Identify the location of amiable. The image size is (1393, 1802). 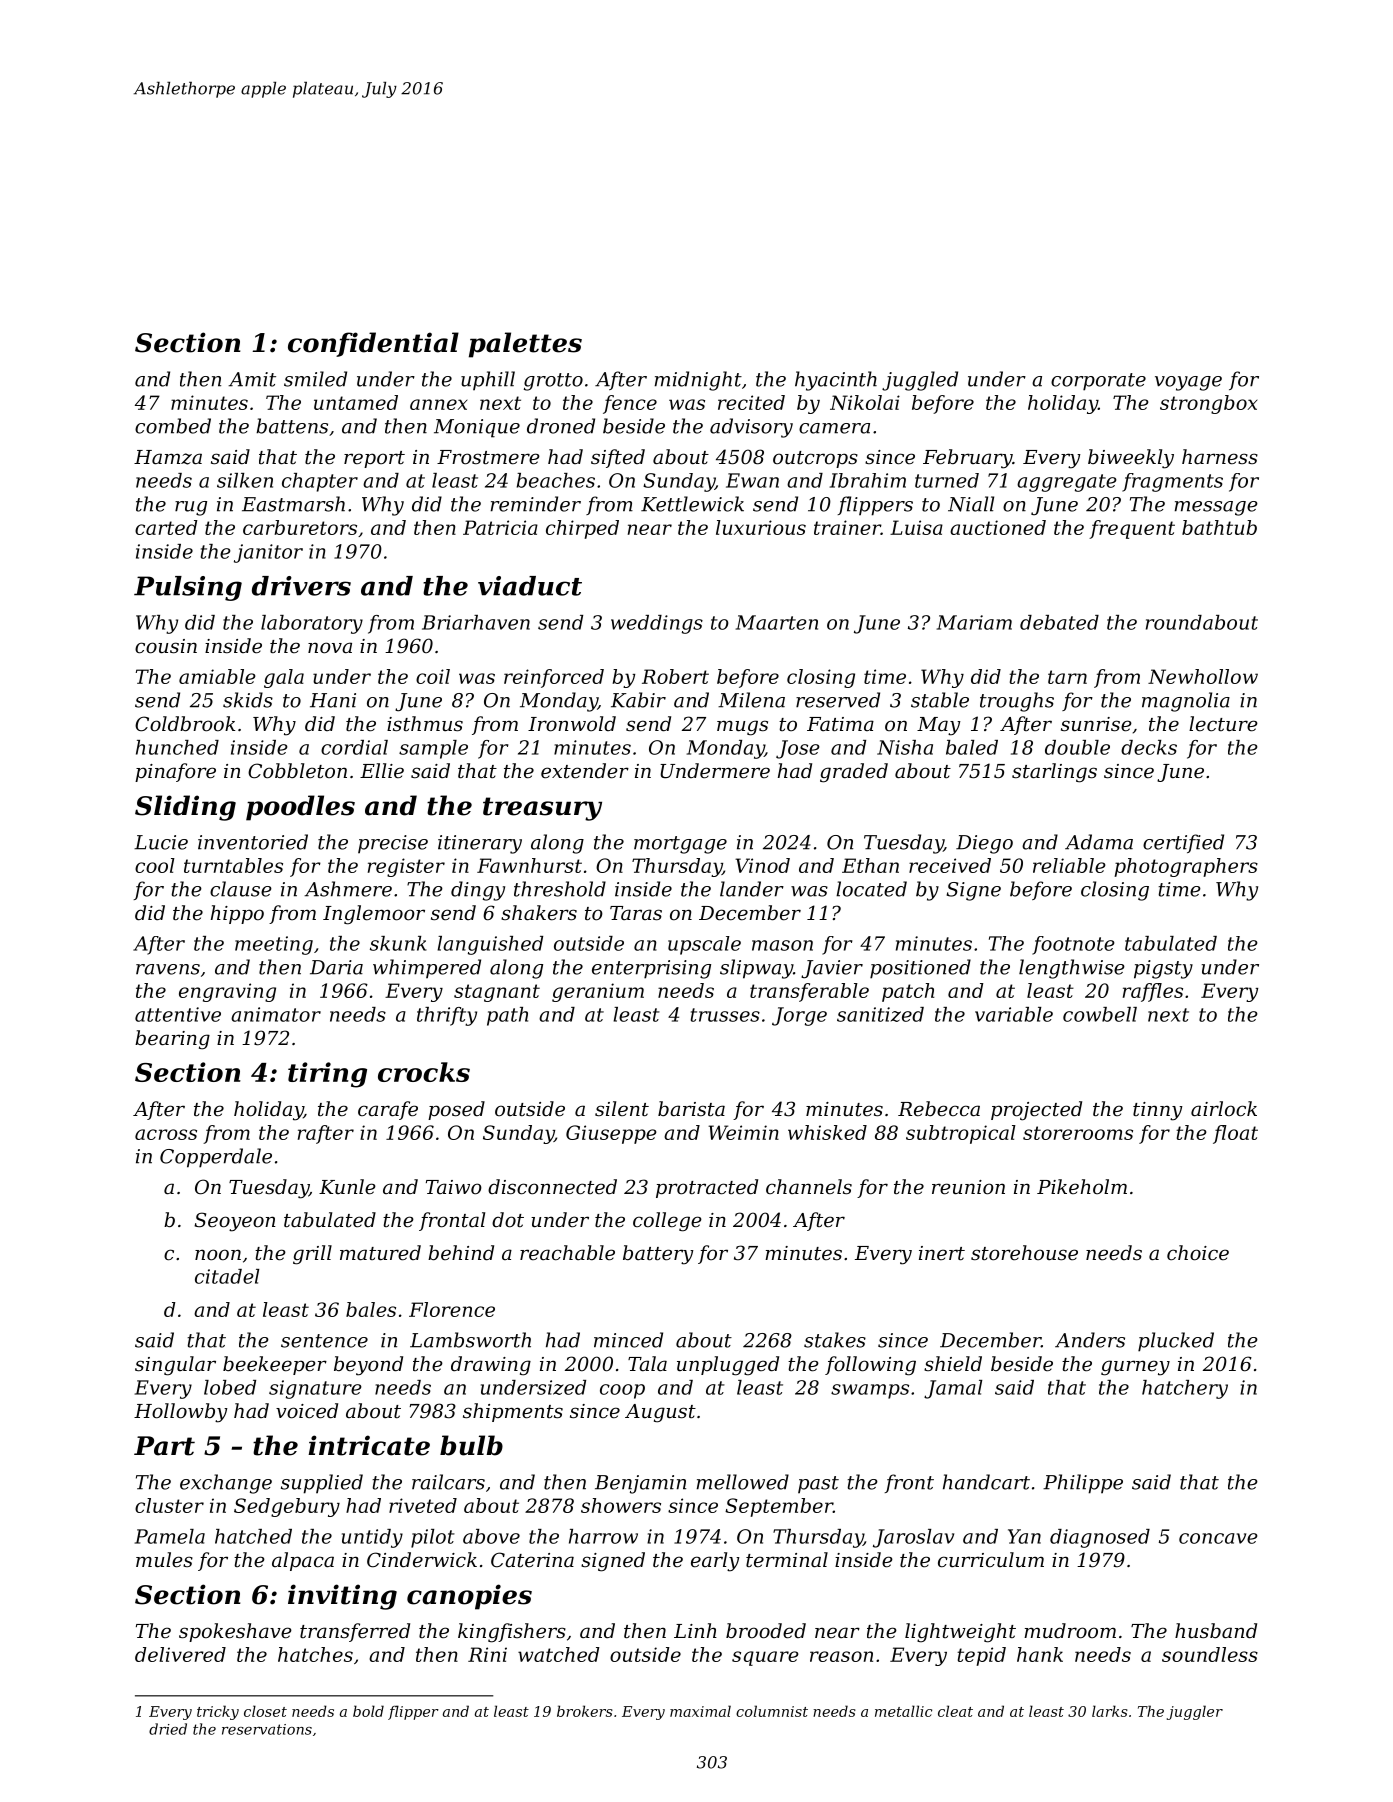
(217, 676).
